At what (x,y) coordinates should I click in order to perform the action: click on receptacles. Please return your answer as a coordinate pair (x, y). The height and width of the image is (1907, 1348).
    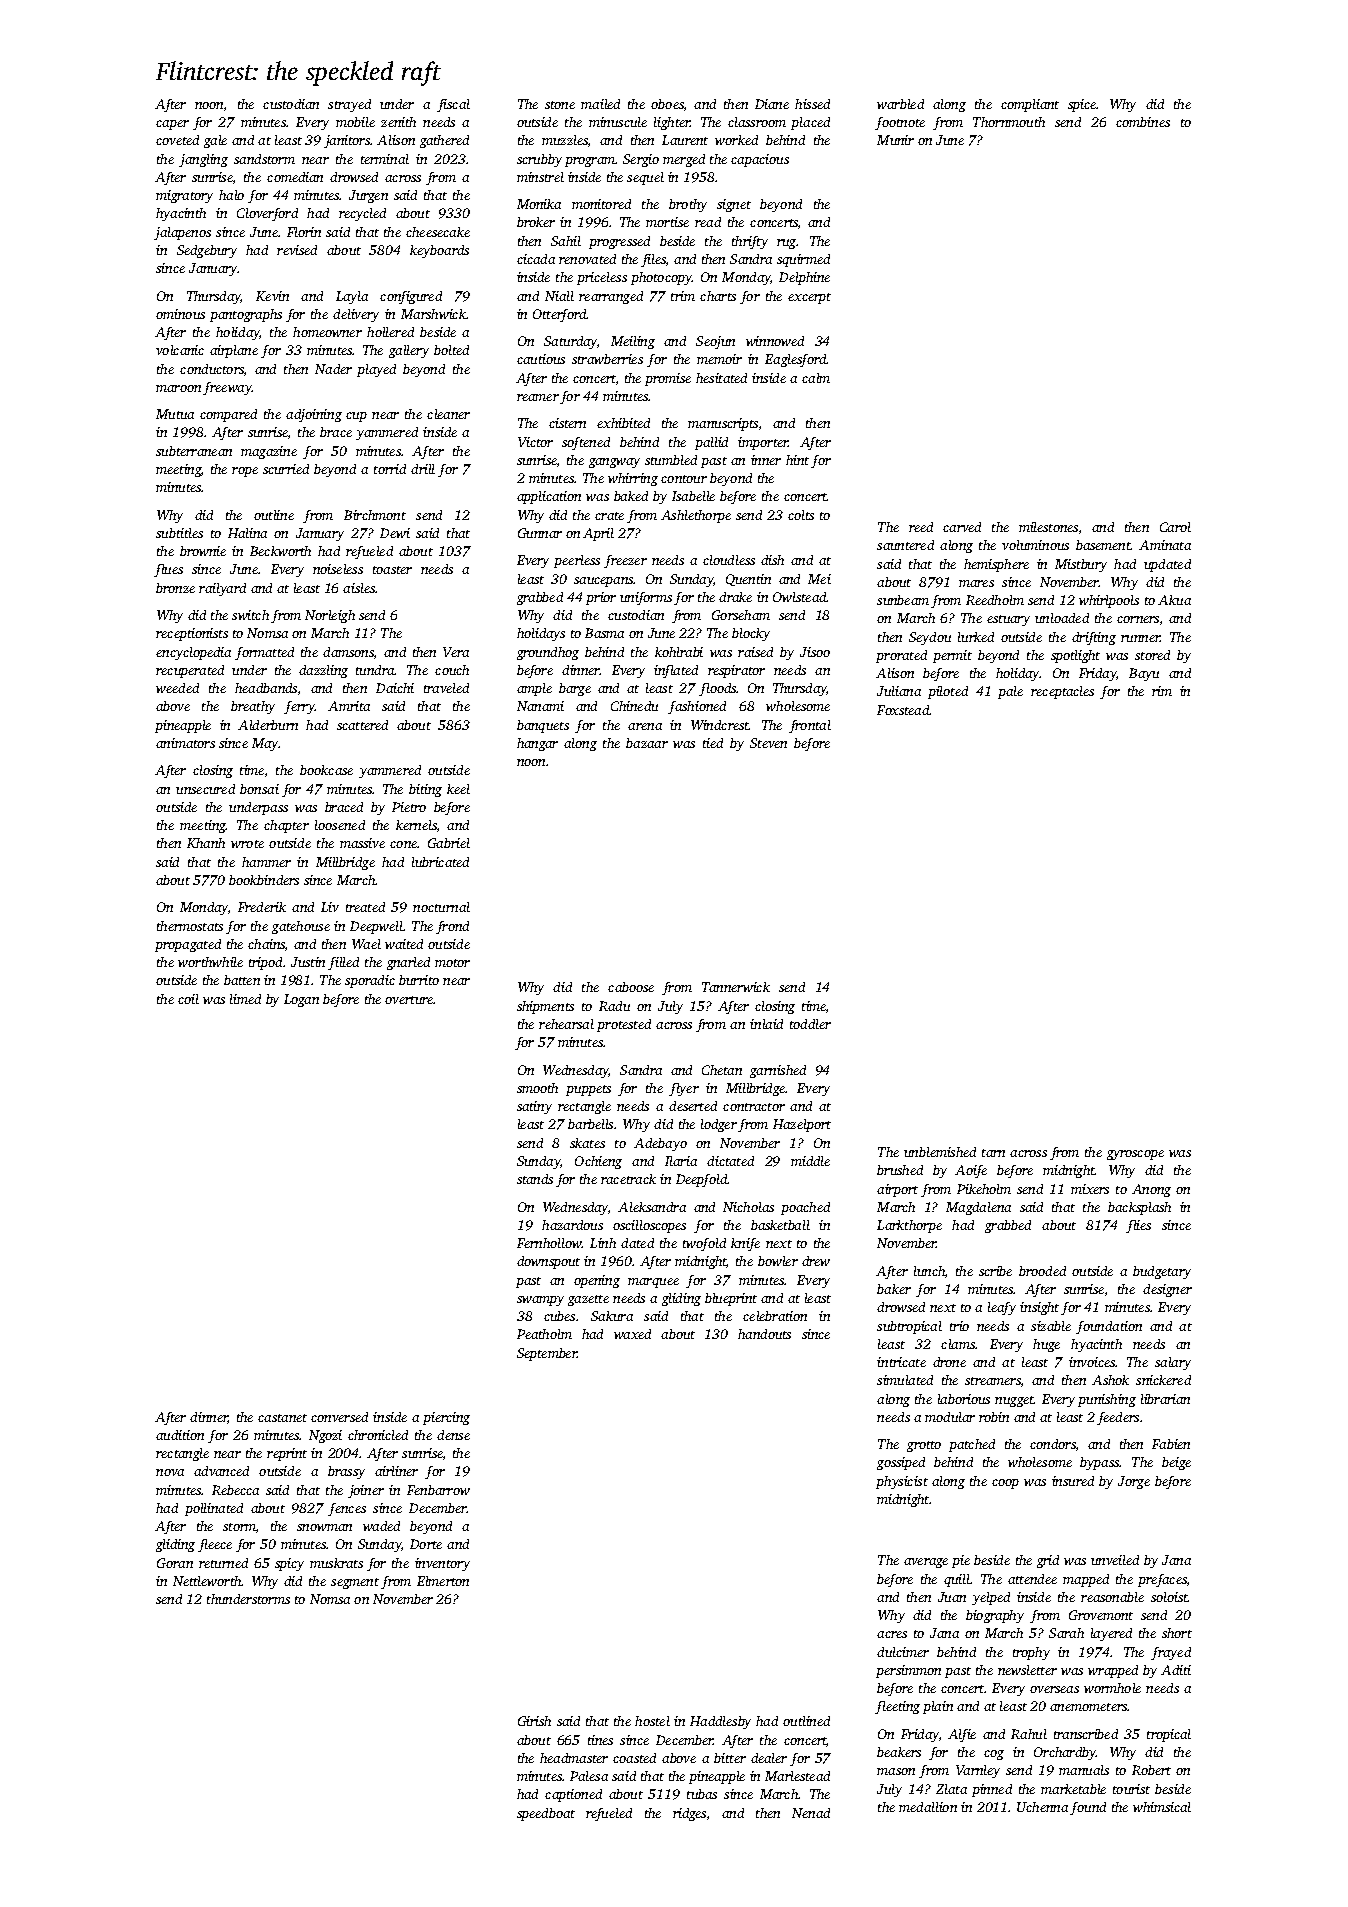
    Looking at the image, I should click on (1062, 692).
